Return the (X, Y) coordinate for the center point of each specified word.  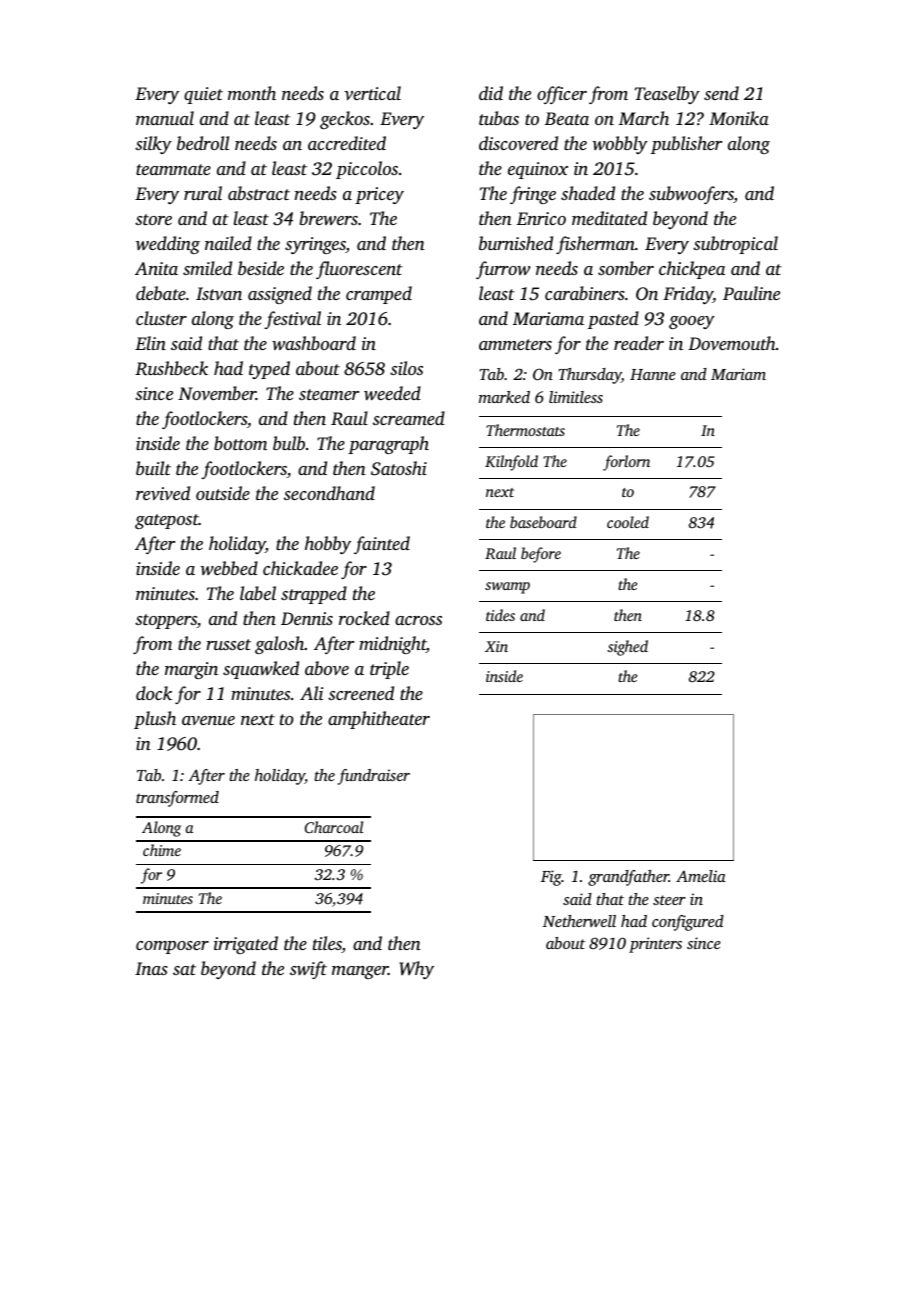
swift (308, 970)
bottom (240, 443)
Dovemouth (732, 343)
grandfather (628, 878)
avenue (208, 720)
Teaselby (667, 95)
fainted (382, 545)
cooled (628, 522)
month (252, 93)
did (491, 93)
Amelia (701, 876)
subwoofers (691, 195)
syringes (315, 245)
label (258, 593)
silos (406, 368)
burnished (516, 243)
